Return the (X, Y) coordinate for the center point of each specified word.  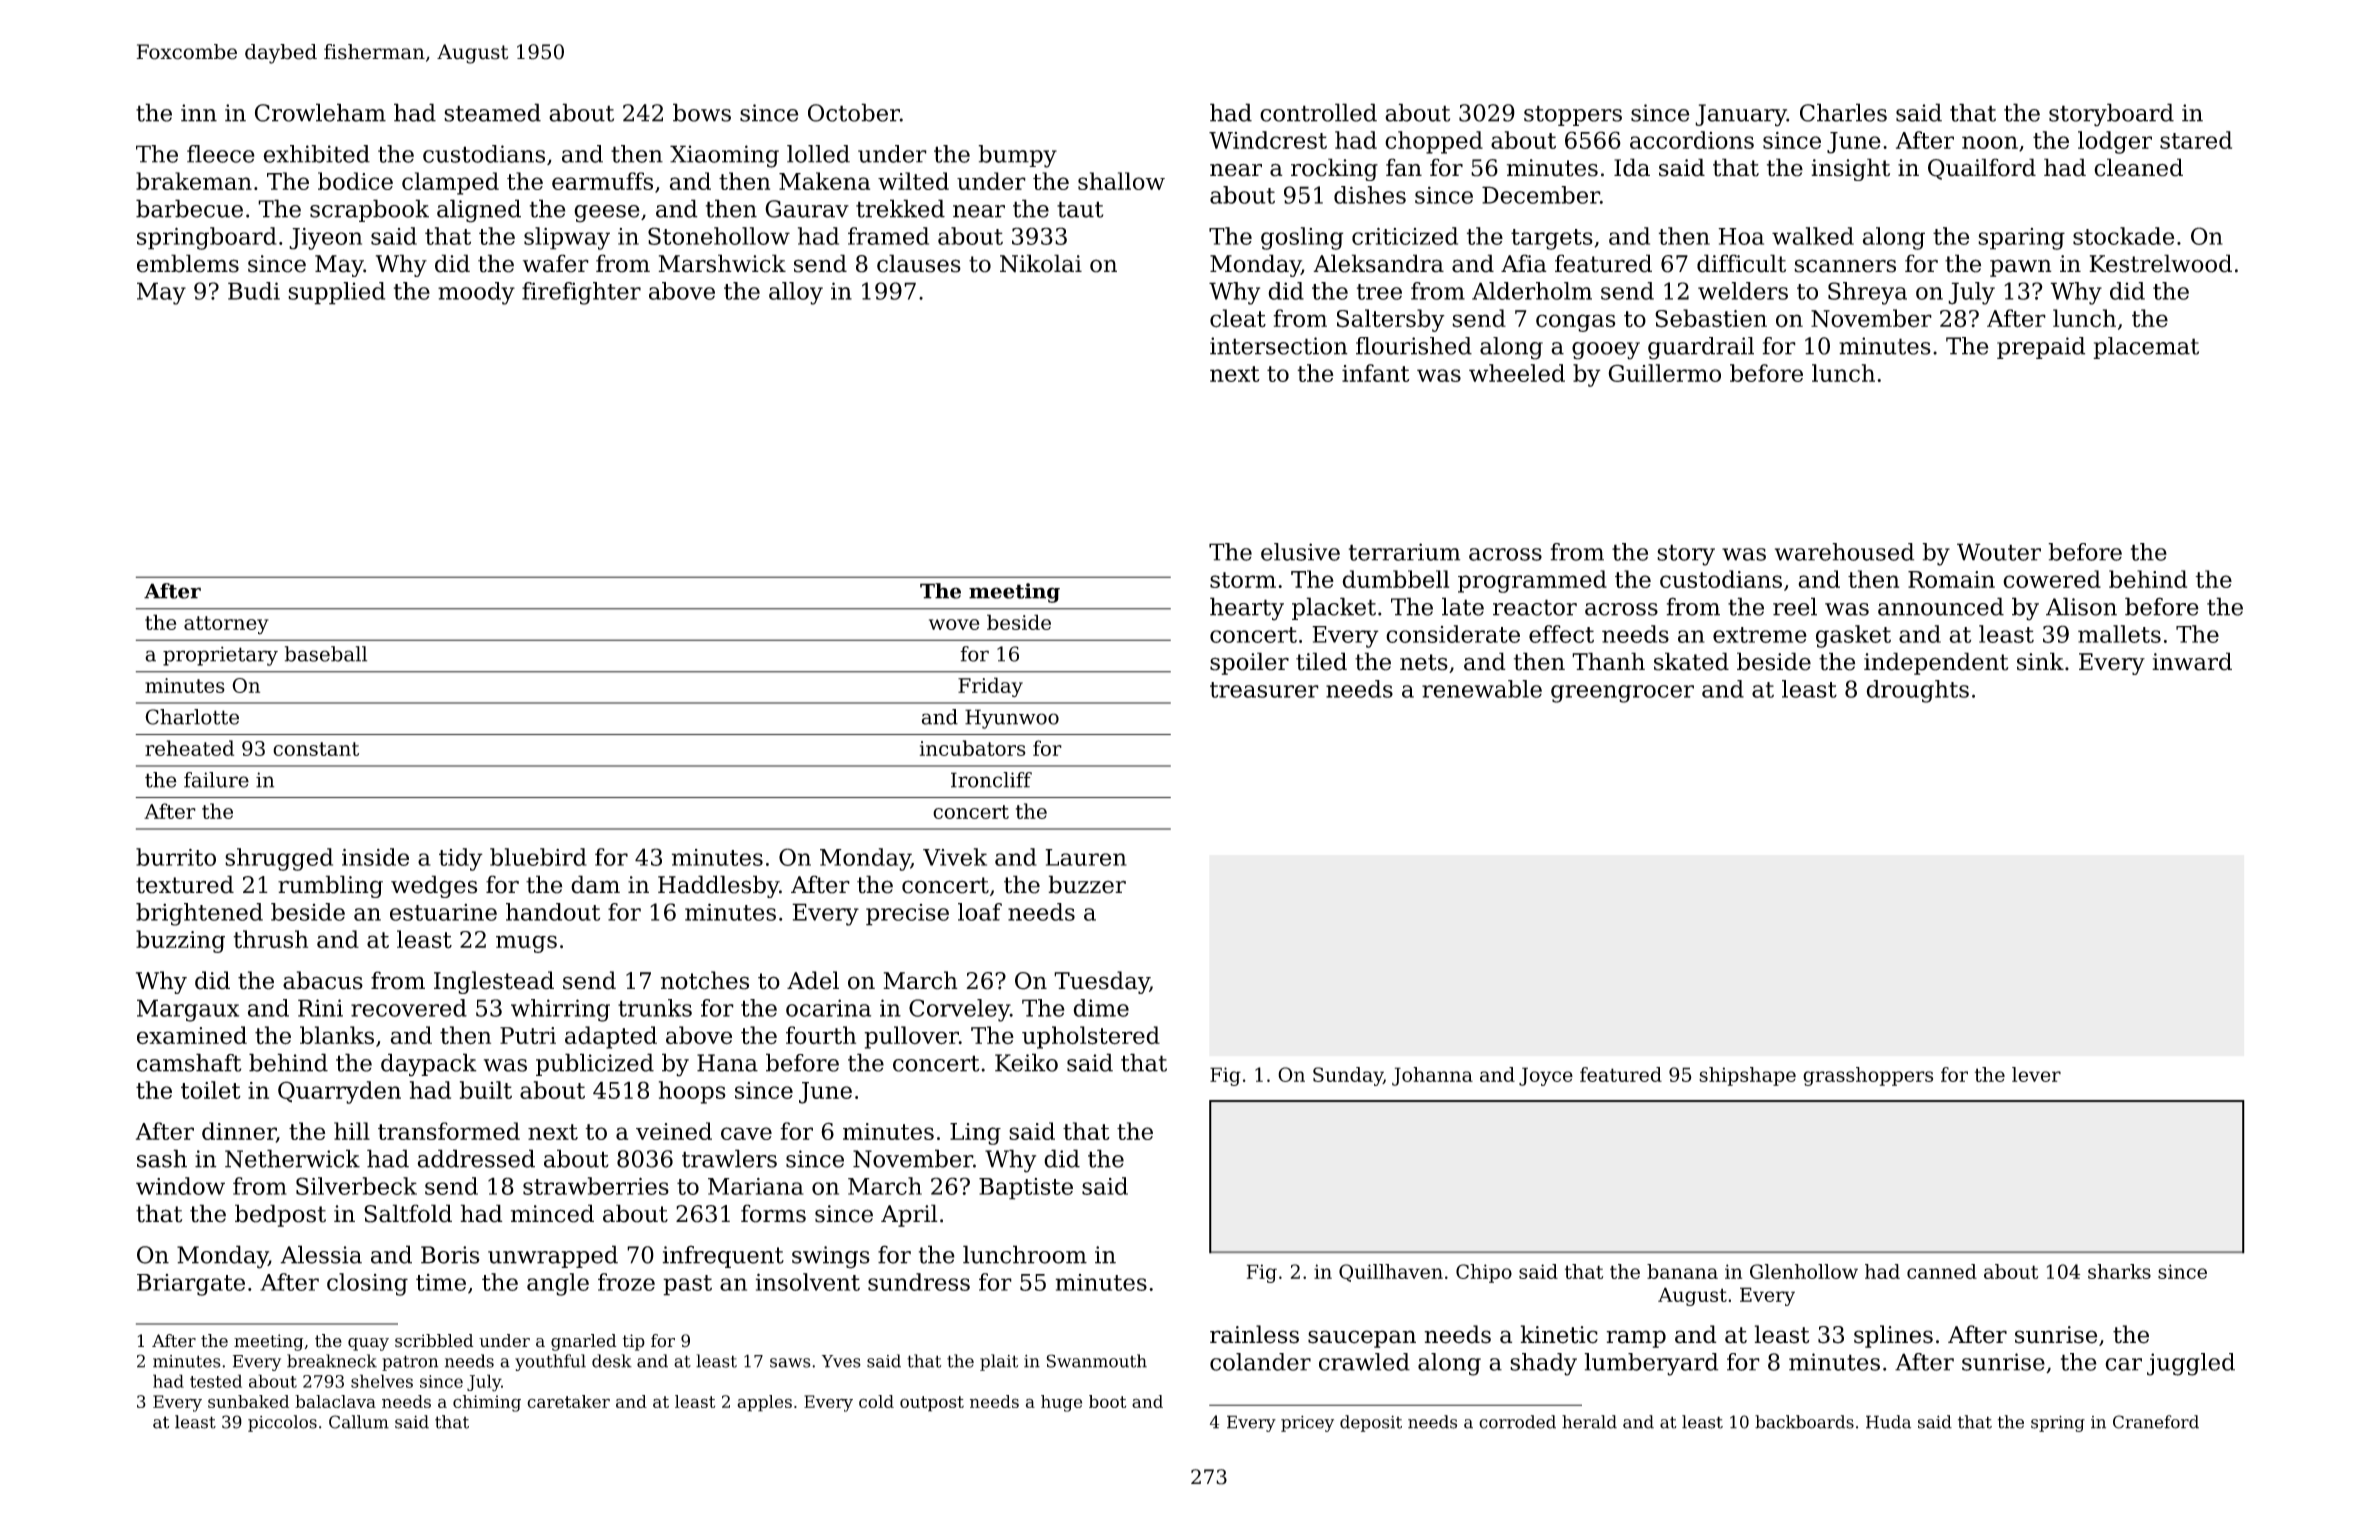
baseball (326, 654)
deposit (1371, 1423)
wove (954, 624)
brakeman (194, 181)
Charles (1843, 112)
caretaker (568, 1401)
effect (1561, 634)
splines (1893, 1336)
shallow (1121, 181)
